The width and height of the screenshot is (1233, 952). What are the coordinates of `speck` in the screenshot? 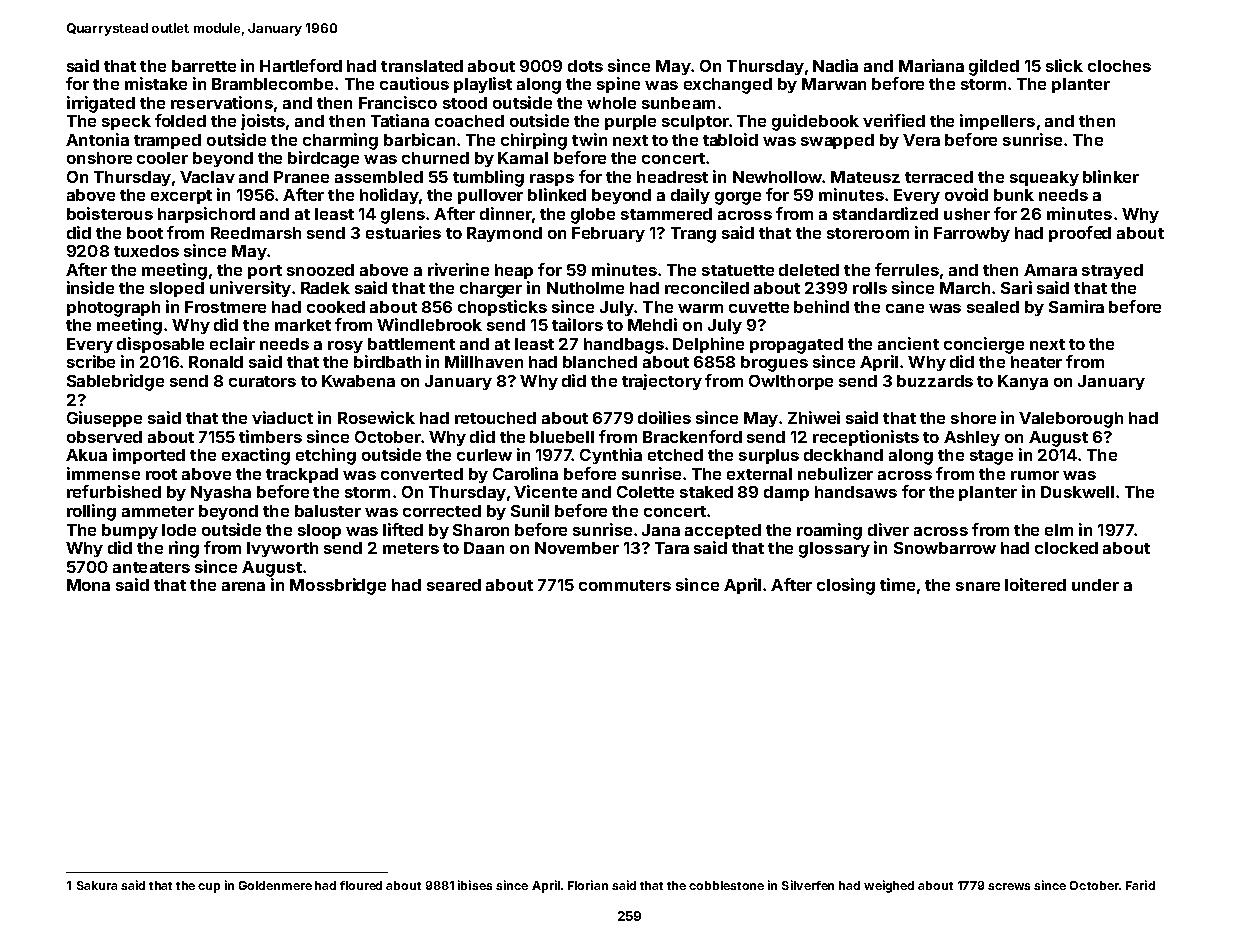 It's located at (126, 122).
